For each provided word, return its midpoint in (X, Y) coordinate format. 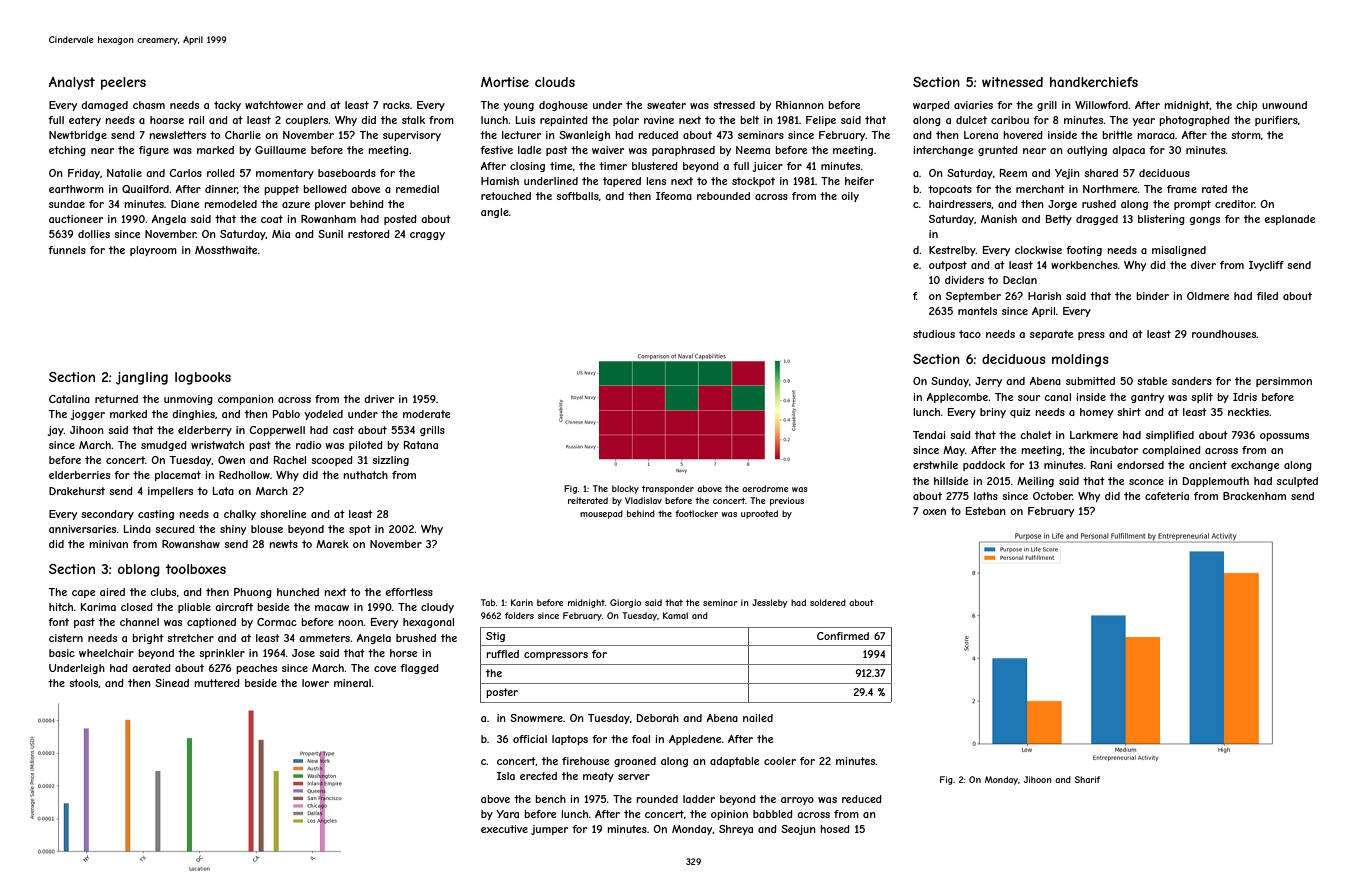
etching (67, 151)
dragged (1097, 220)
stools (84, 683)
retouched (506, 196)
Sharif (1087, 779)
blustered (655, 166)
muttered (217, 683)
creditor (1235, 204)
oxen (934, 512)
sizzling (390, 461)
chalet (1036, 435)
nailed (758, 718)
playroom (153, 251)
